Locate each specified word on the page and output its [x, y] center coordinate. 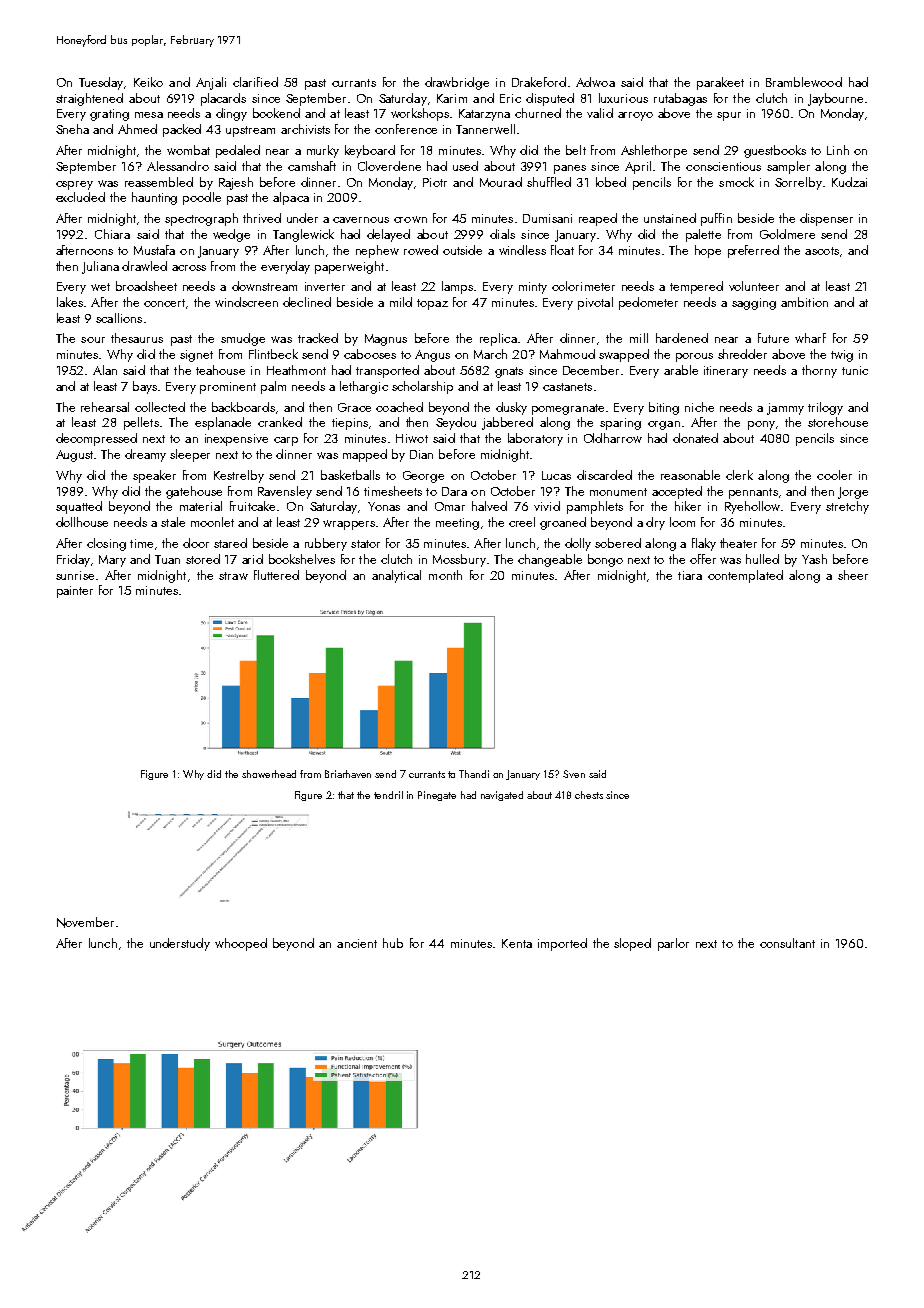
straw [233, 576]
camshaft [312, 166]
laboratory [535, 439]
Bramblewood [804, 82]
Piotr [435, 182]
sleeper [190, 455]
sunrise [75, 575]
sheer [853, 575]
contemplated [745, 576]
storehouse [838, 422]
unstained [670, 218]
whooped [241, 944]
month [445, 575]
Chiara [112, 234]
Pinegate [437, 796]
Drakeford [539, 82]
